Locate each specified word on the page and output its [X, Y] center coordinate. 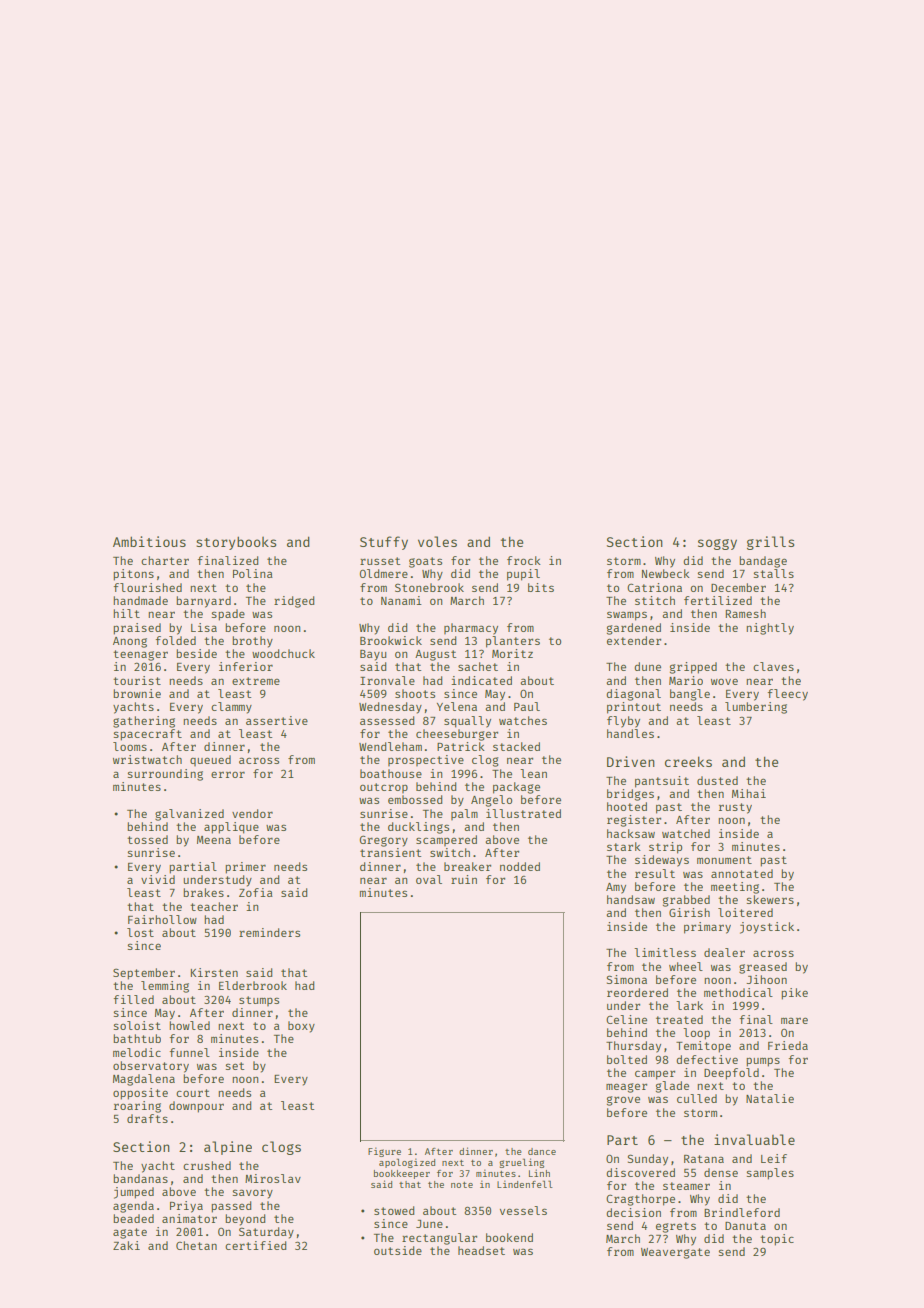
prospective [426, 760]
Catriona [654, 587]
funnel [190, 1052]
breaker [467, 866]
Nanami [401, 600]
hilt [126, 613]
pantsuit [662, 782]
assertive [277, 720]
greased [763, 968]
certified [255, 1245]
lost [140, 932]
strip [665, 848]
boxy [301, 1027]
